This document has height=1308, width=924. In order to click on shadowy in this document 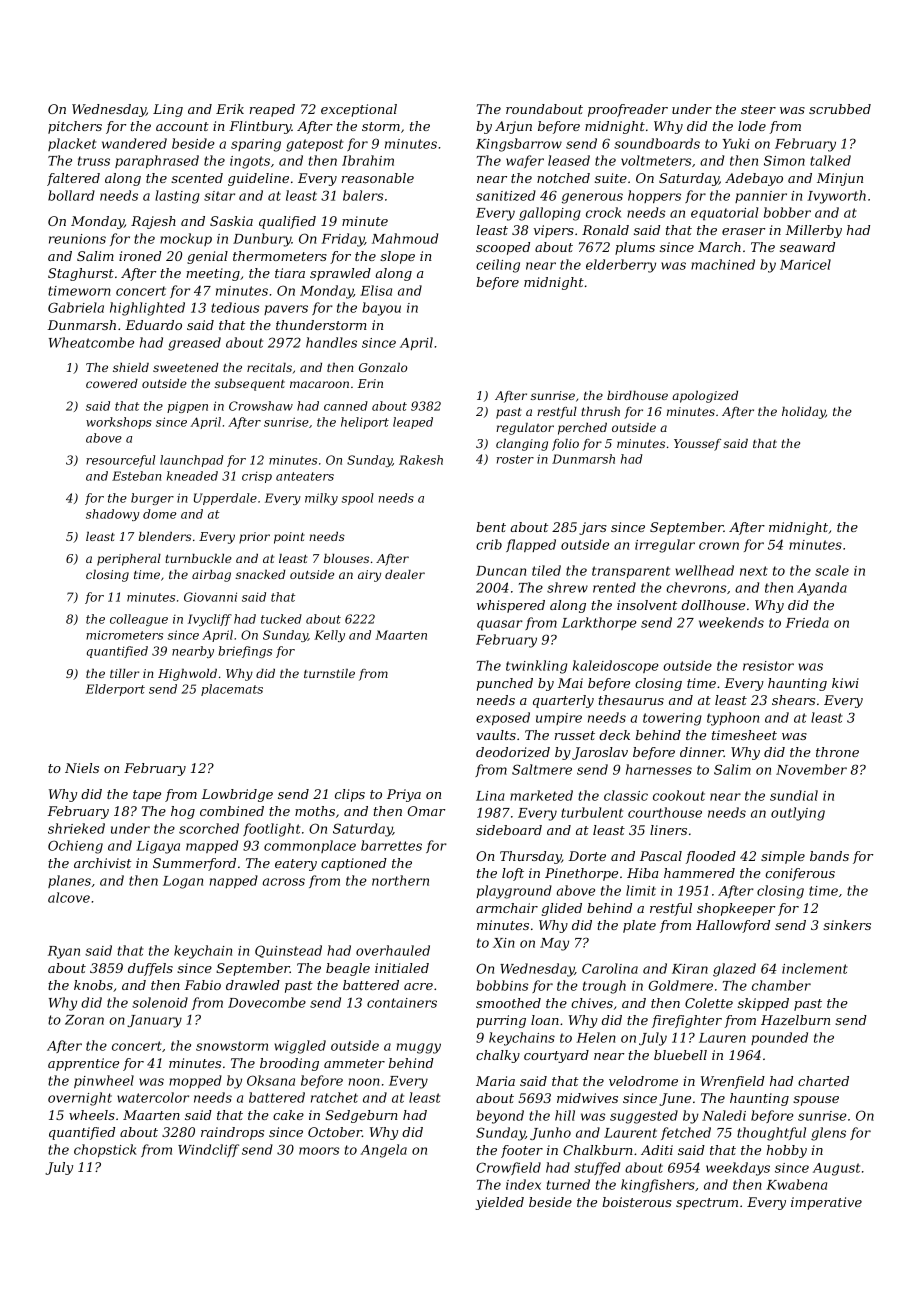, I will do `click(112, 515)`.
